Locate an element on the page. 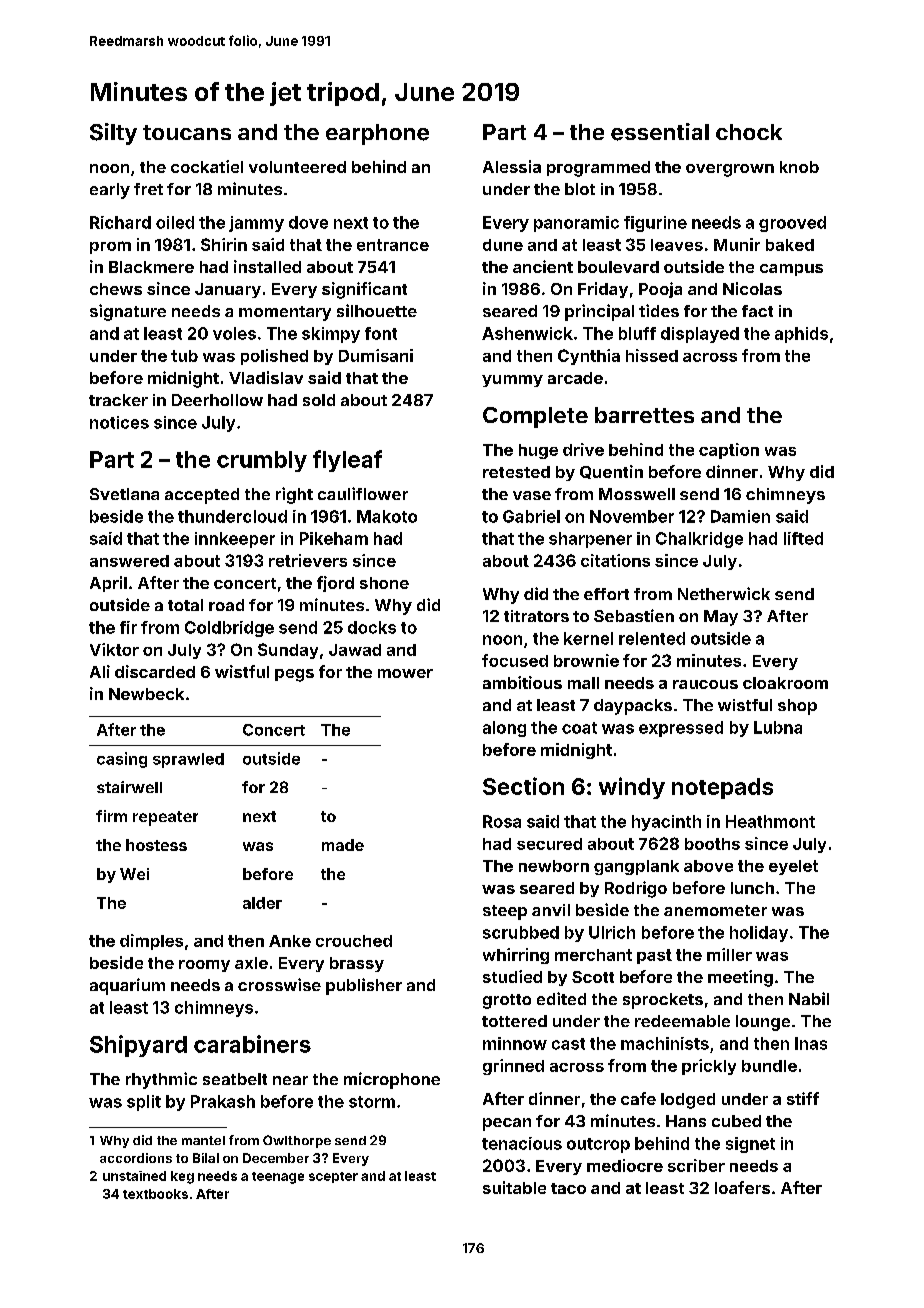 Image resolution: width=924 pixels, height=1308 pixels. Rosa is located at coordinates (502, 821).
